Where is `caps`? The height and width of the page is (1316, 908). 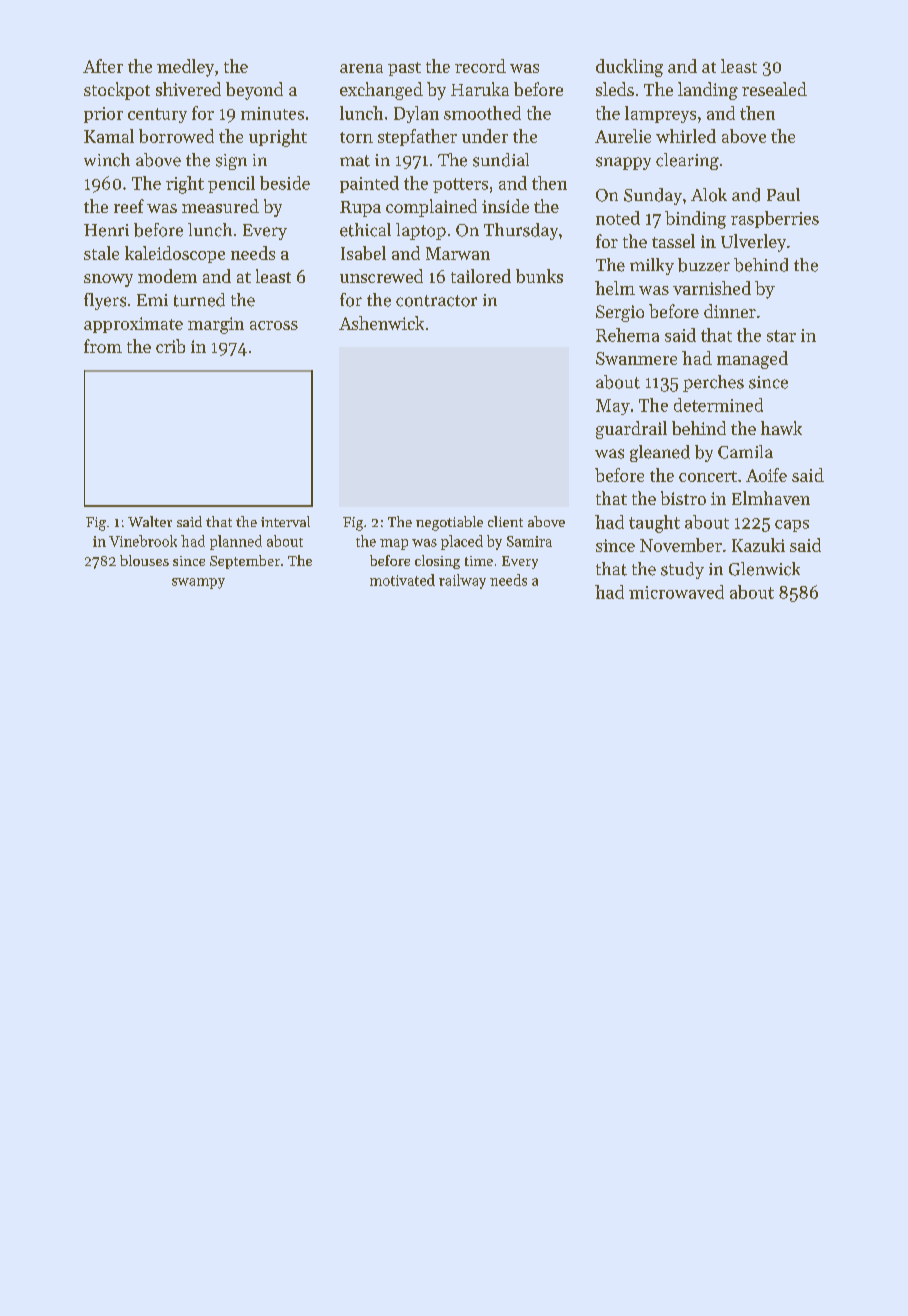 caps is located at coordinates (792, 526).
